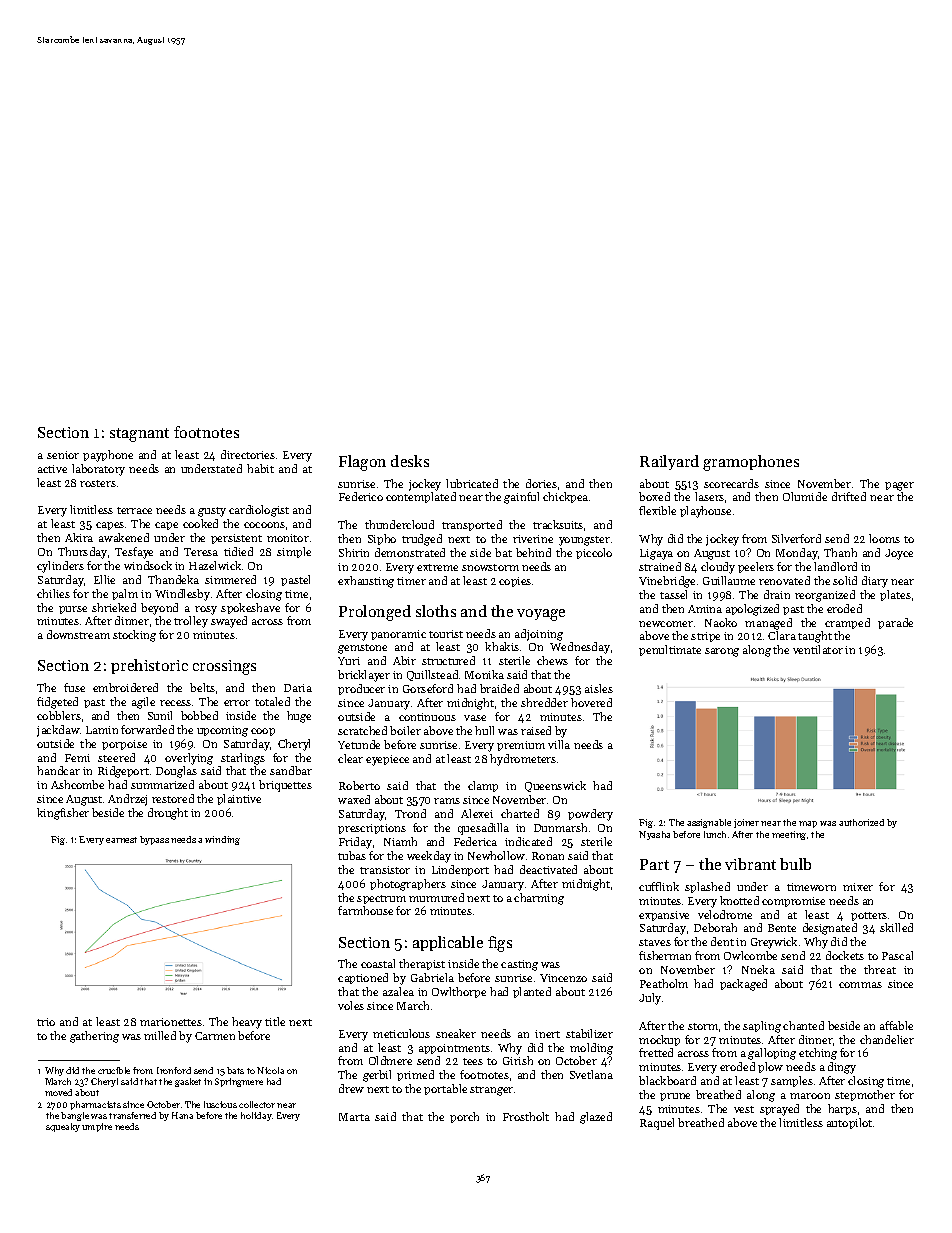  What do you see at coordinates (139, 435) in the image?
I see `stagnant` at bounding box center [139, 435].
